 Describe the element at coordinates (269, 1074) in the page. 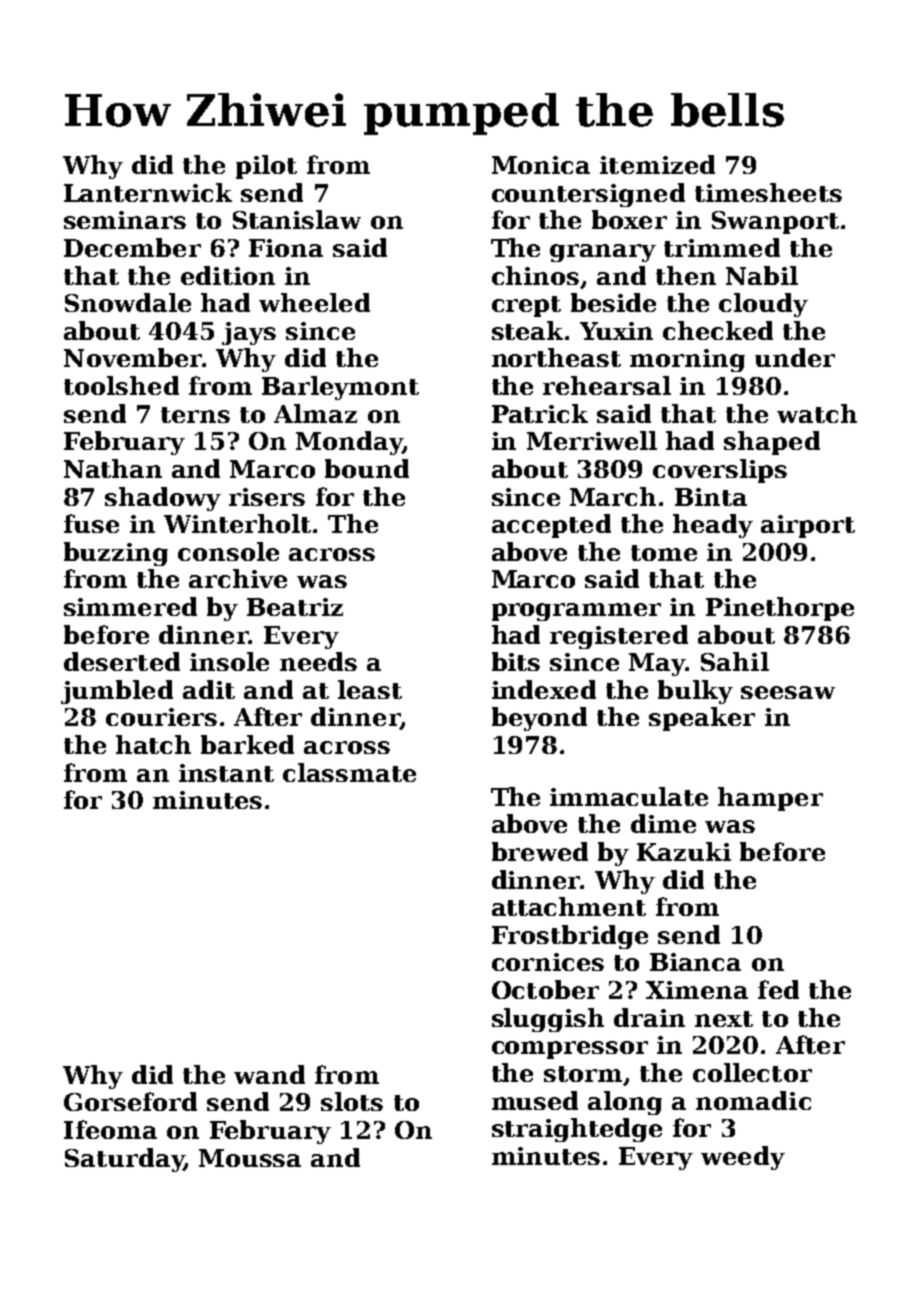

I see `wand` at that location.
